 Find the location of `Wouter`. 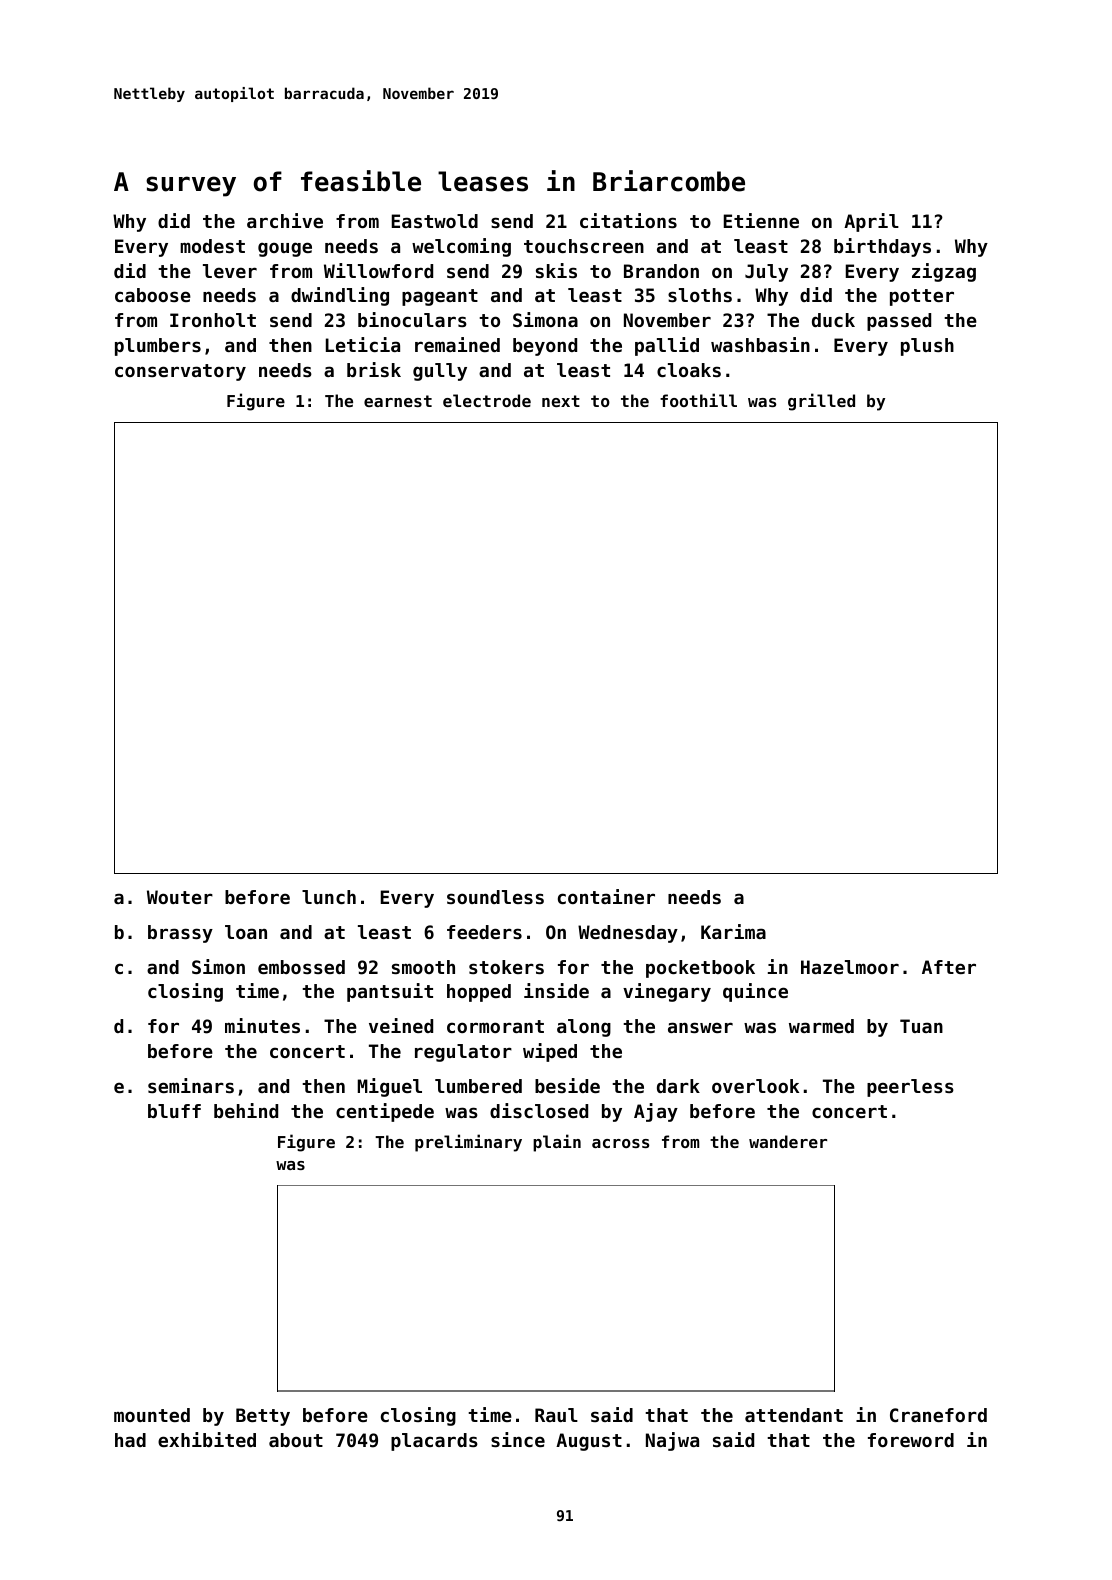

Wouter is located at coordinates (180, 897).
